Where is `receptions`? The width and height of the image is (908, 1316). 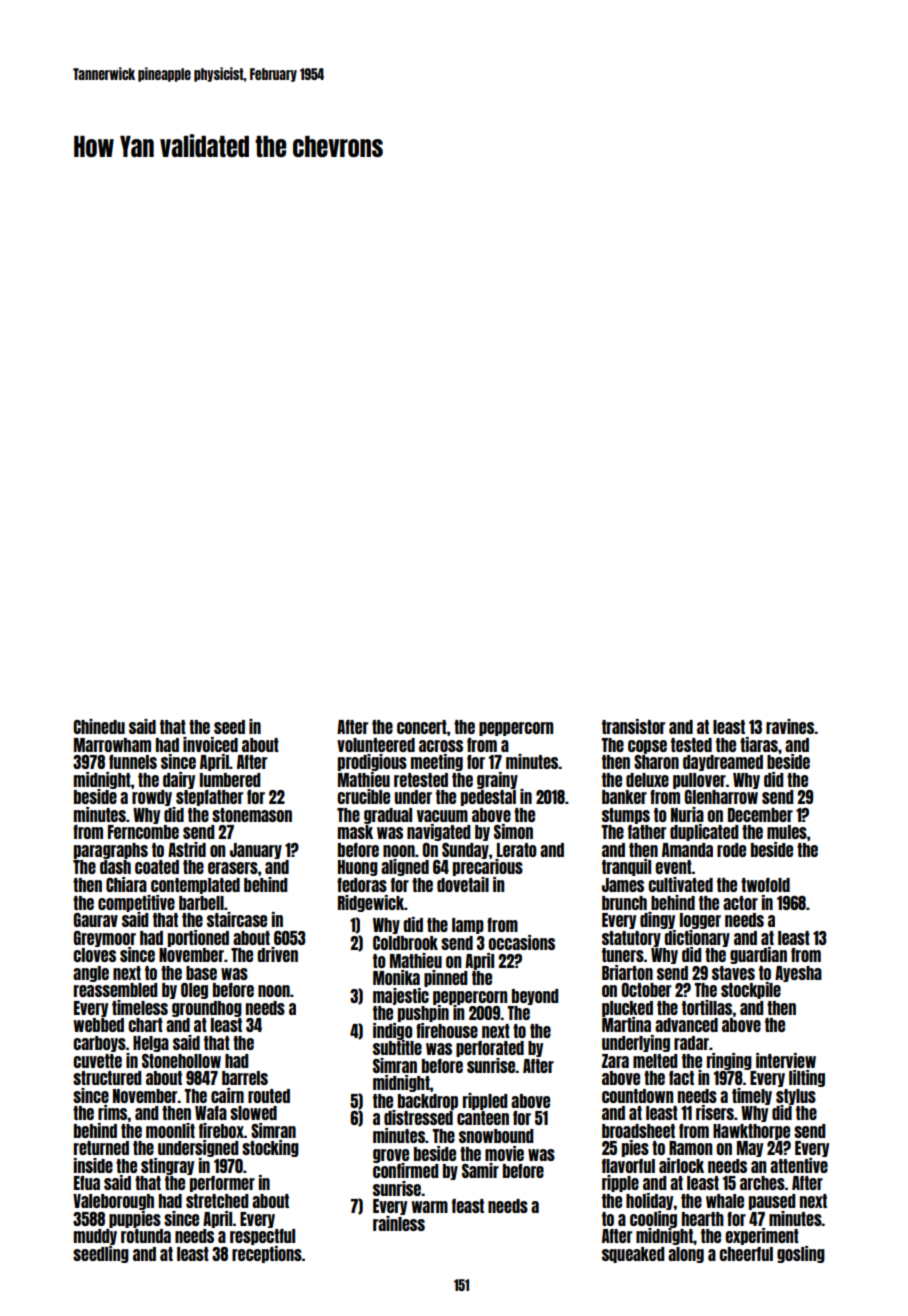 receptions is located at coordinates (267, 1254).
